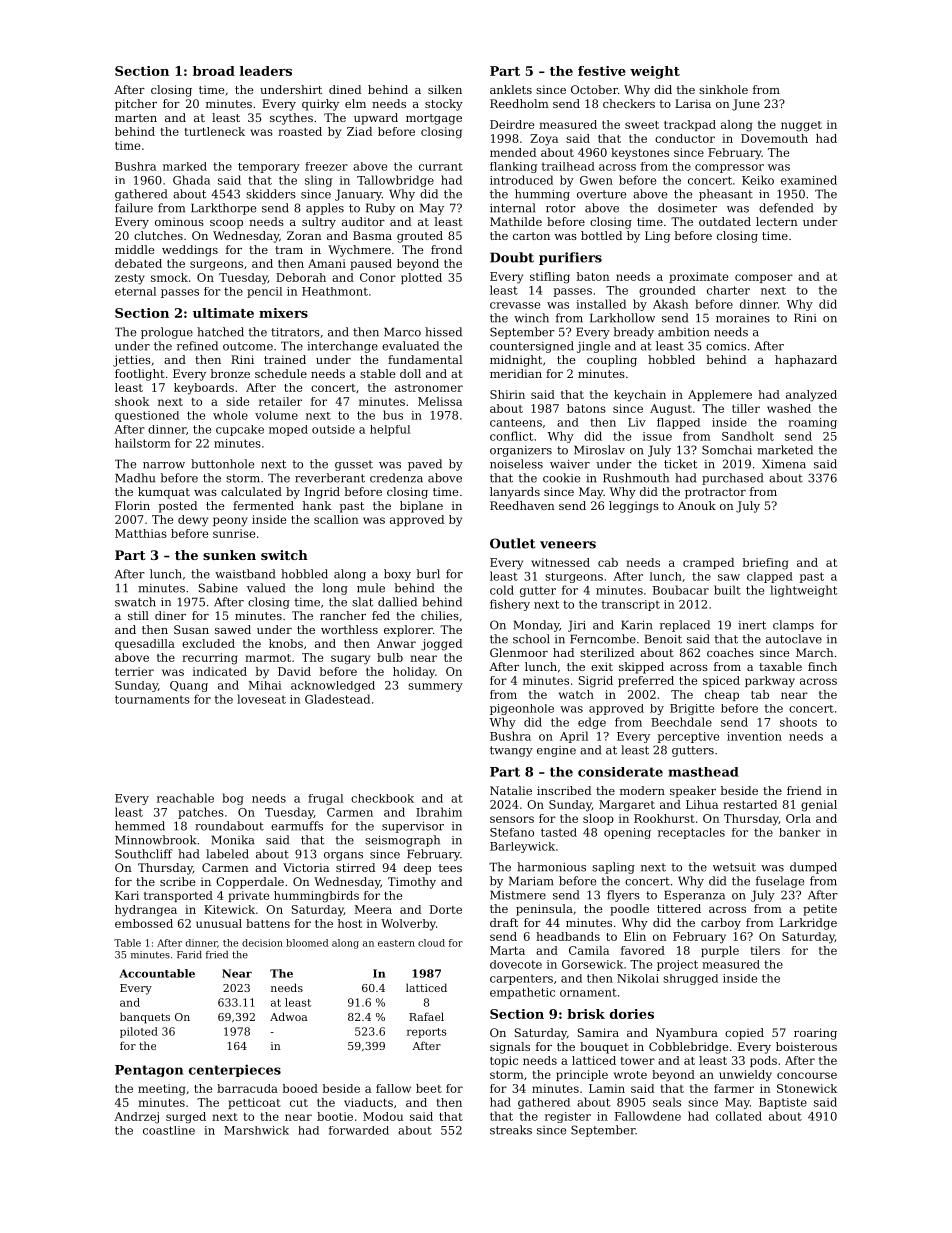 The width and height of the image is (952, 1233). I want to click on upward, so click(376, 119).
